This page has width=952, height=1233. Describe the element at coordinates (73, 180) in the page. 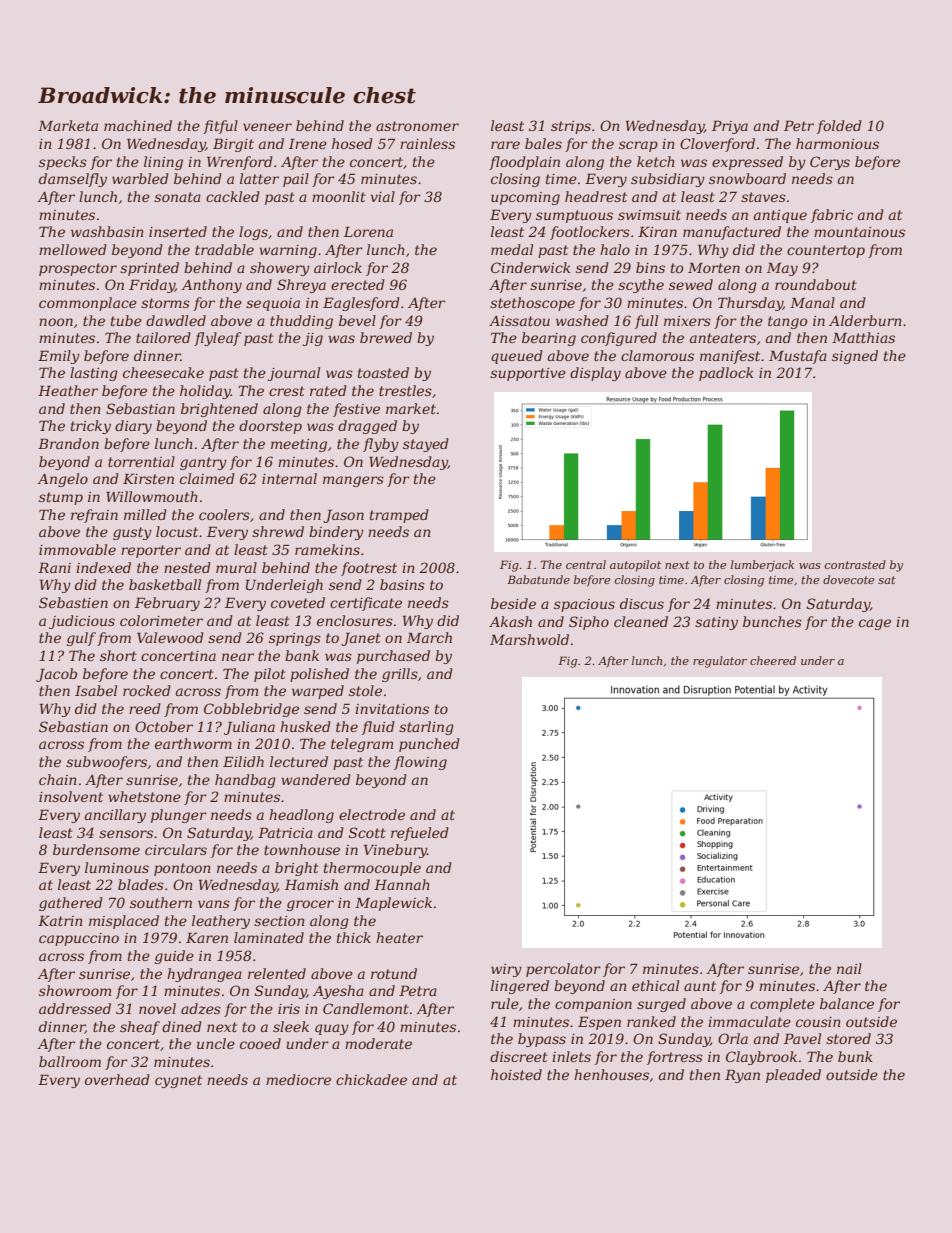

I see `damselfly` at that location.
